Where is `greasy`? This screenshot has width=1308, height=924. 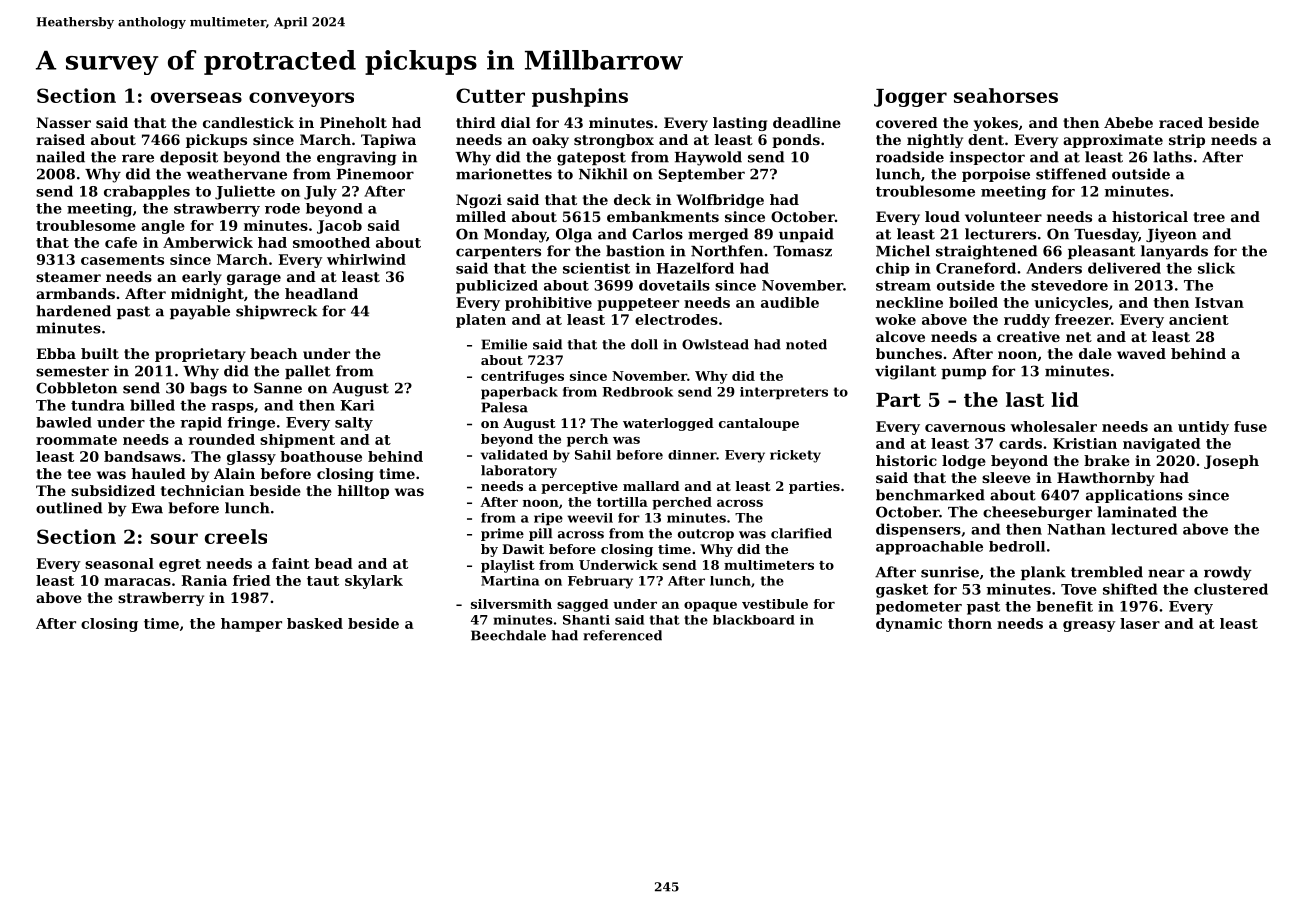 greasy is located at coordinates (1089, 626).
